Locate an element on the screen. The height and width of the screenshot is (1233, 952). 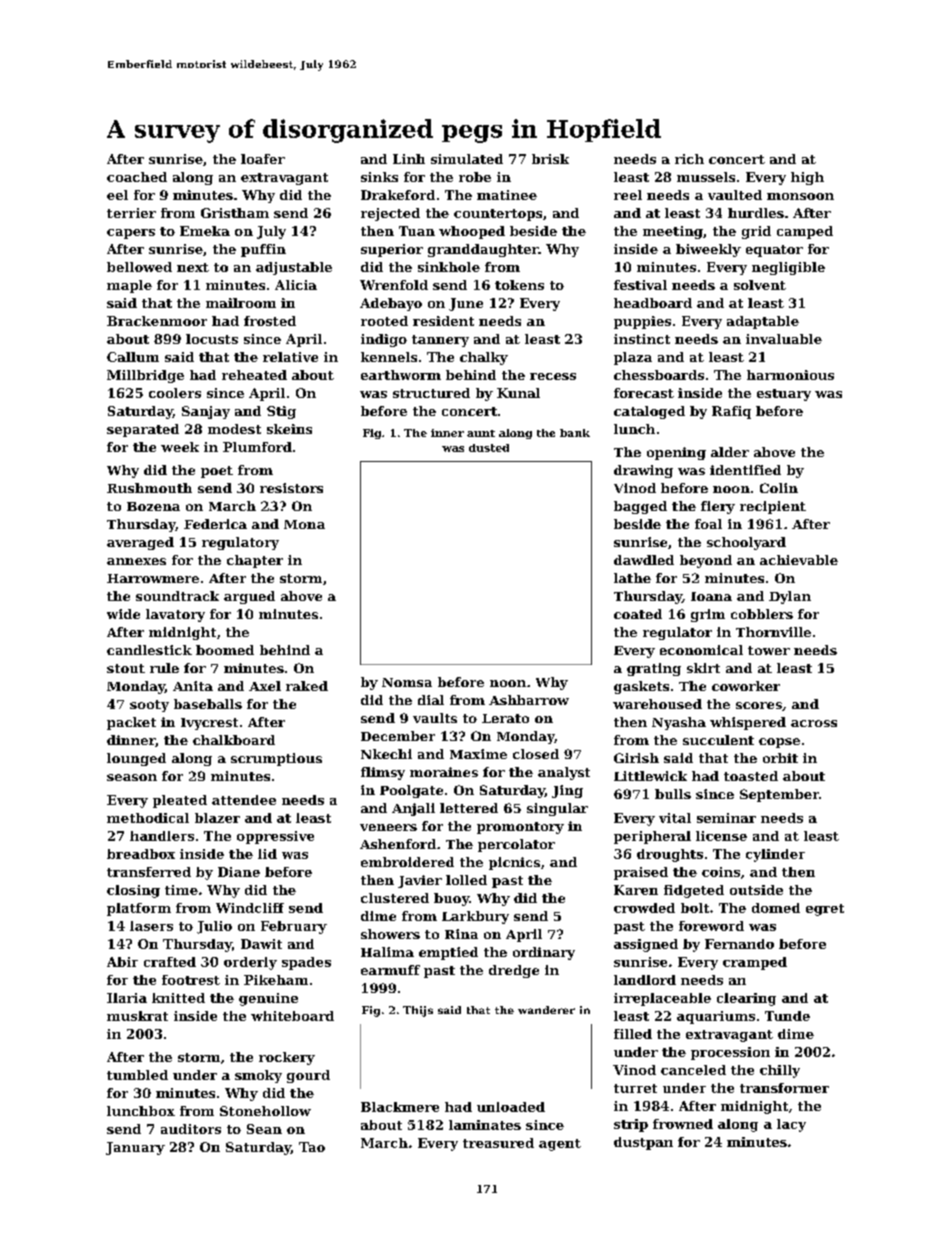
agent is located at coordinates (560, 1145).
